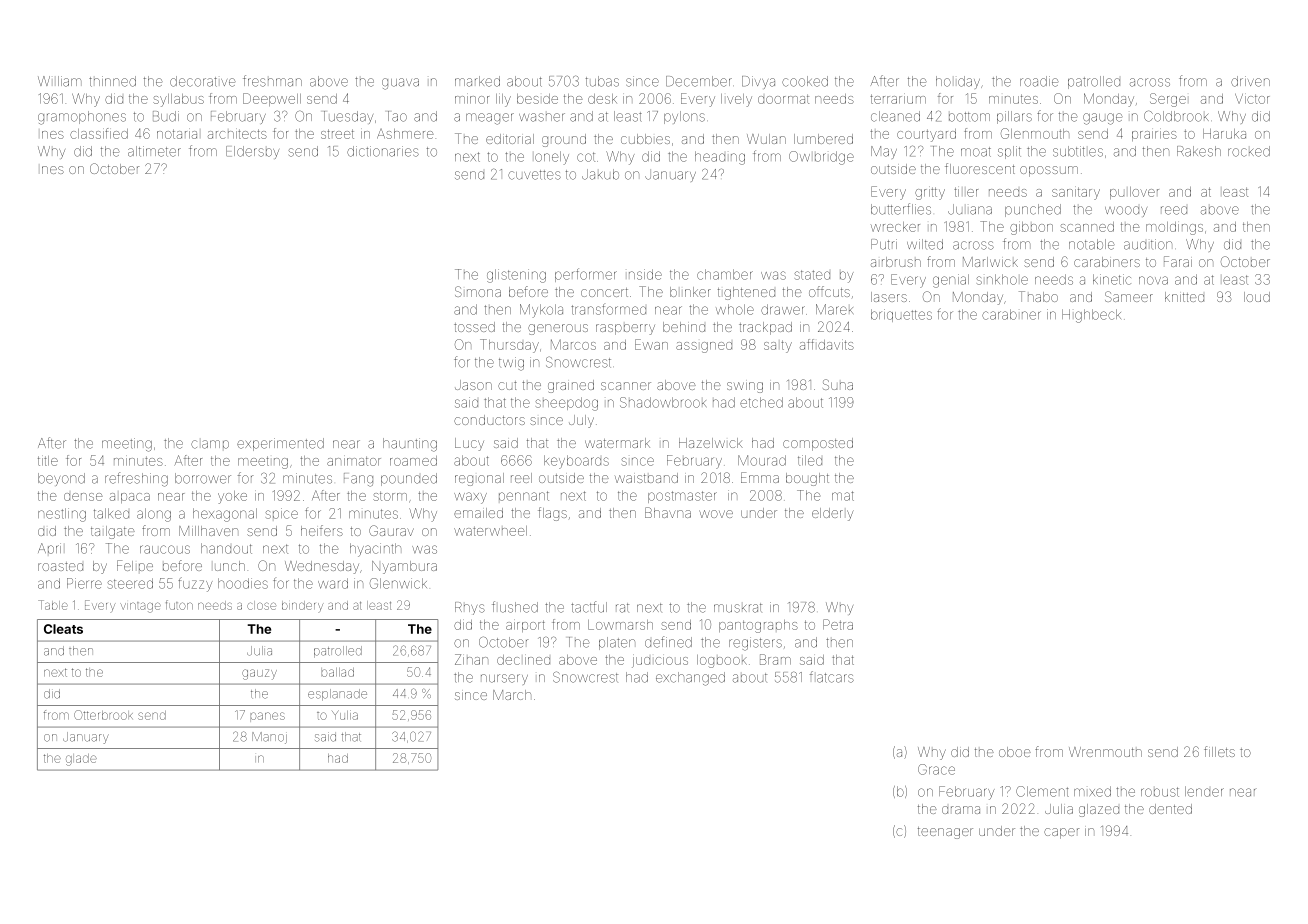  I want to click on Jakub, so click(600, 174).
